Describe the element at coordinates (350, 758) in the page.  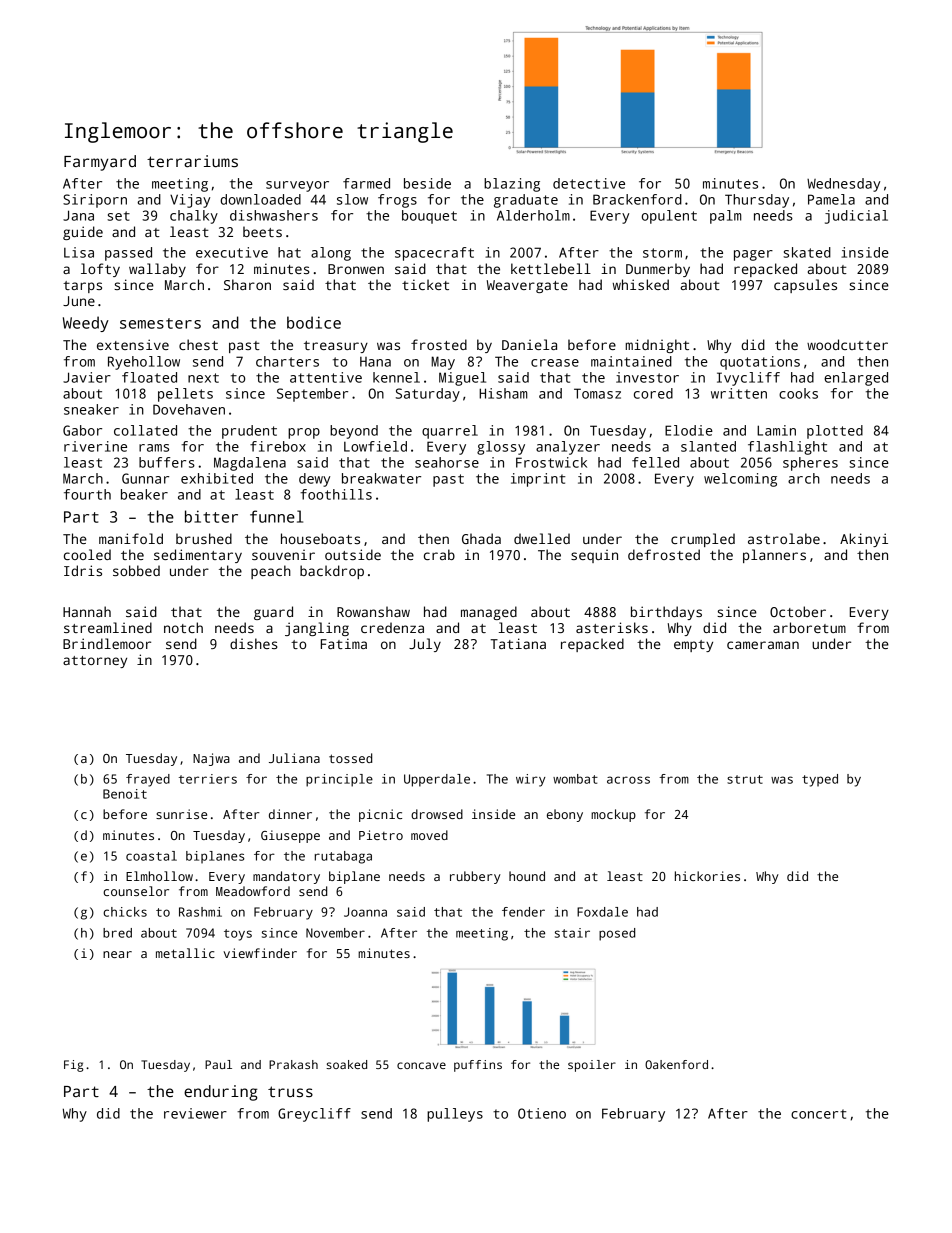
I see `tossed` at that location.
